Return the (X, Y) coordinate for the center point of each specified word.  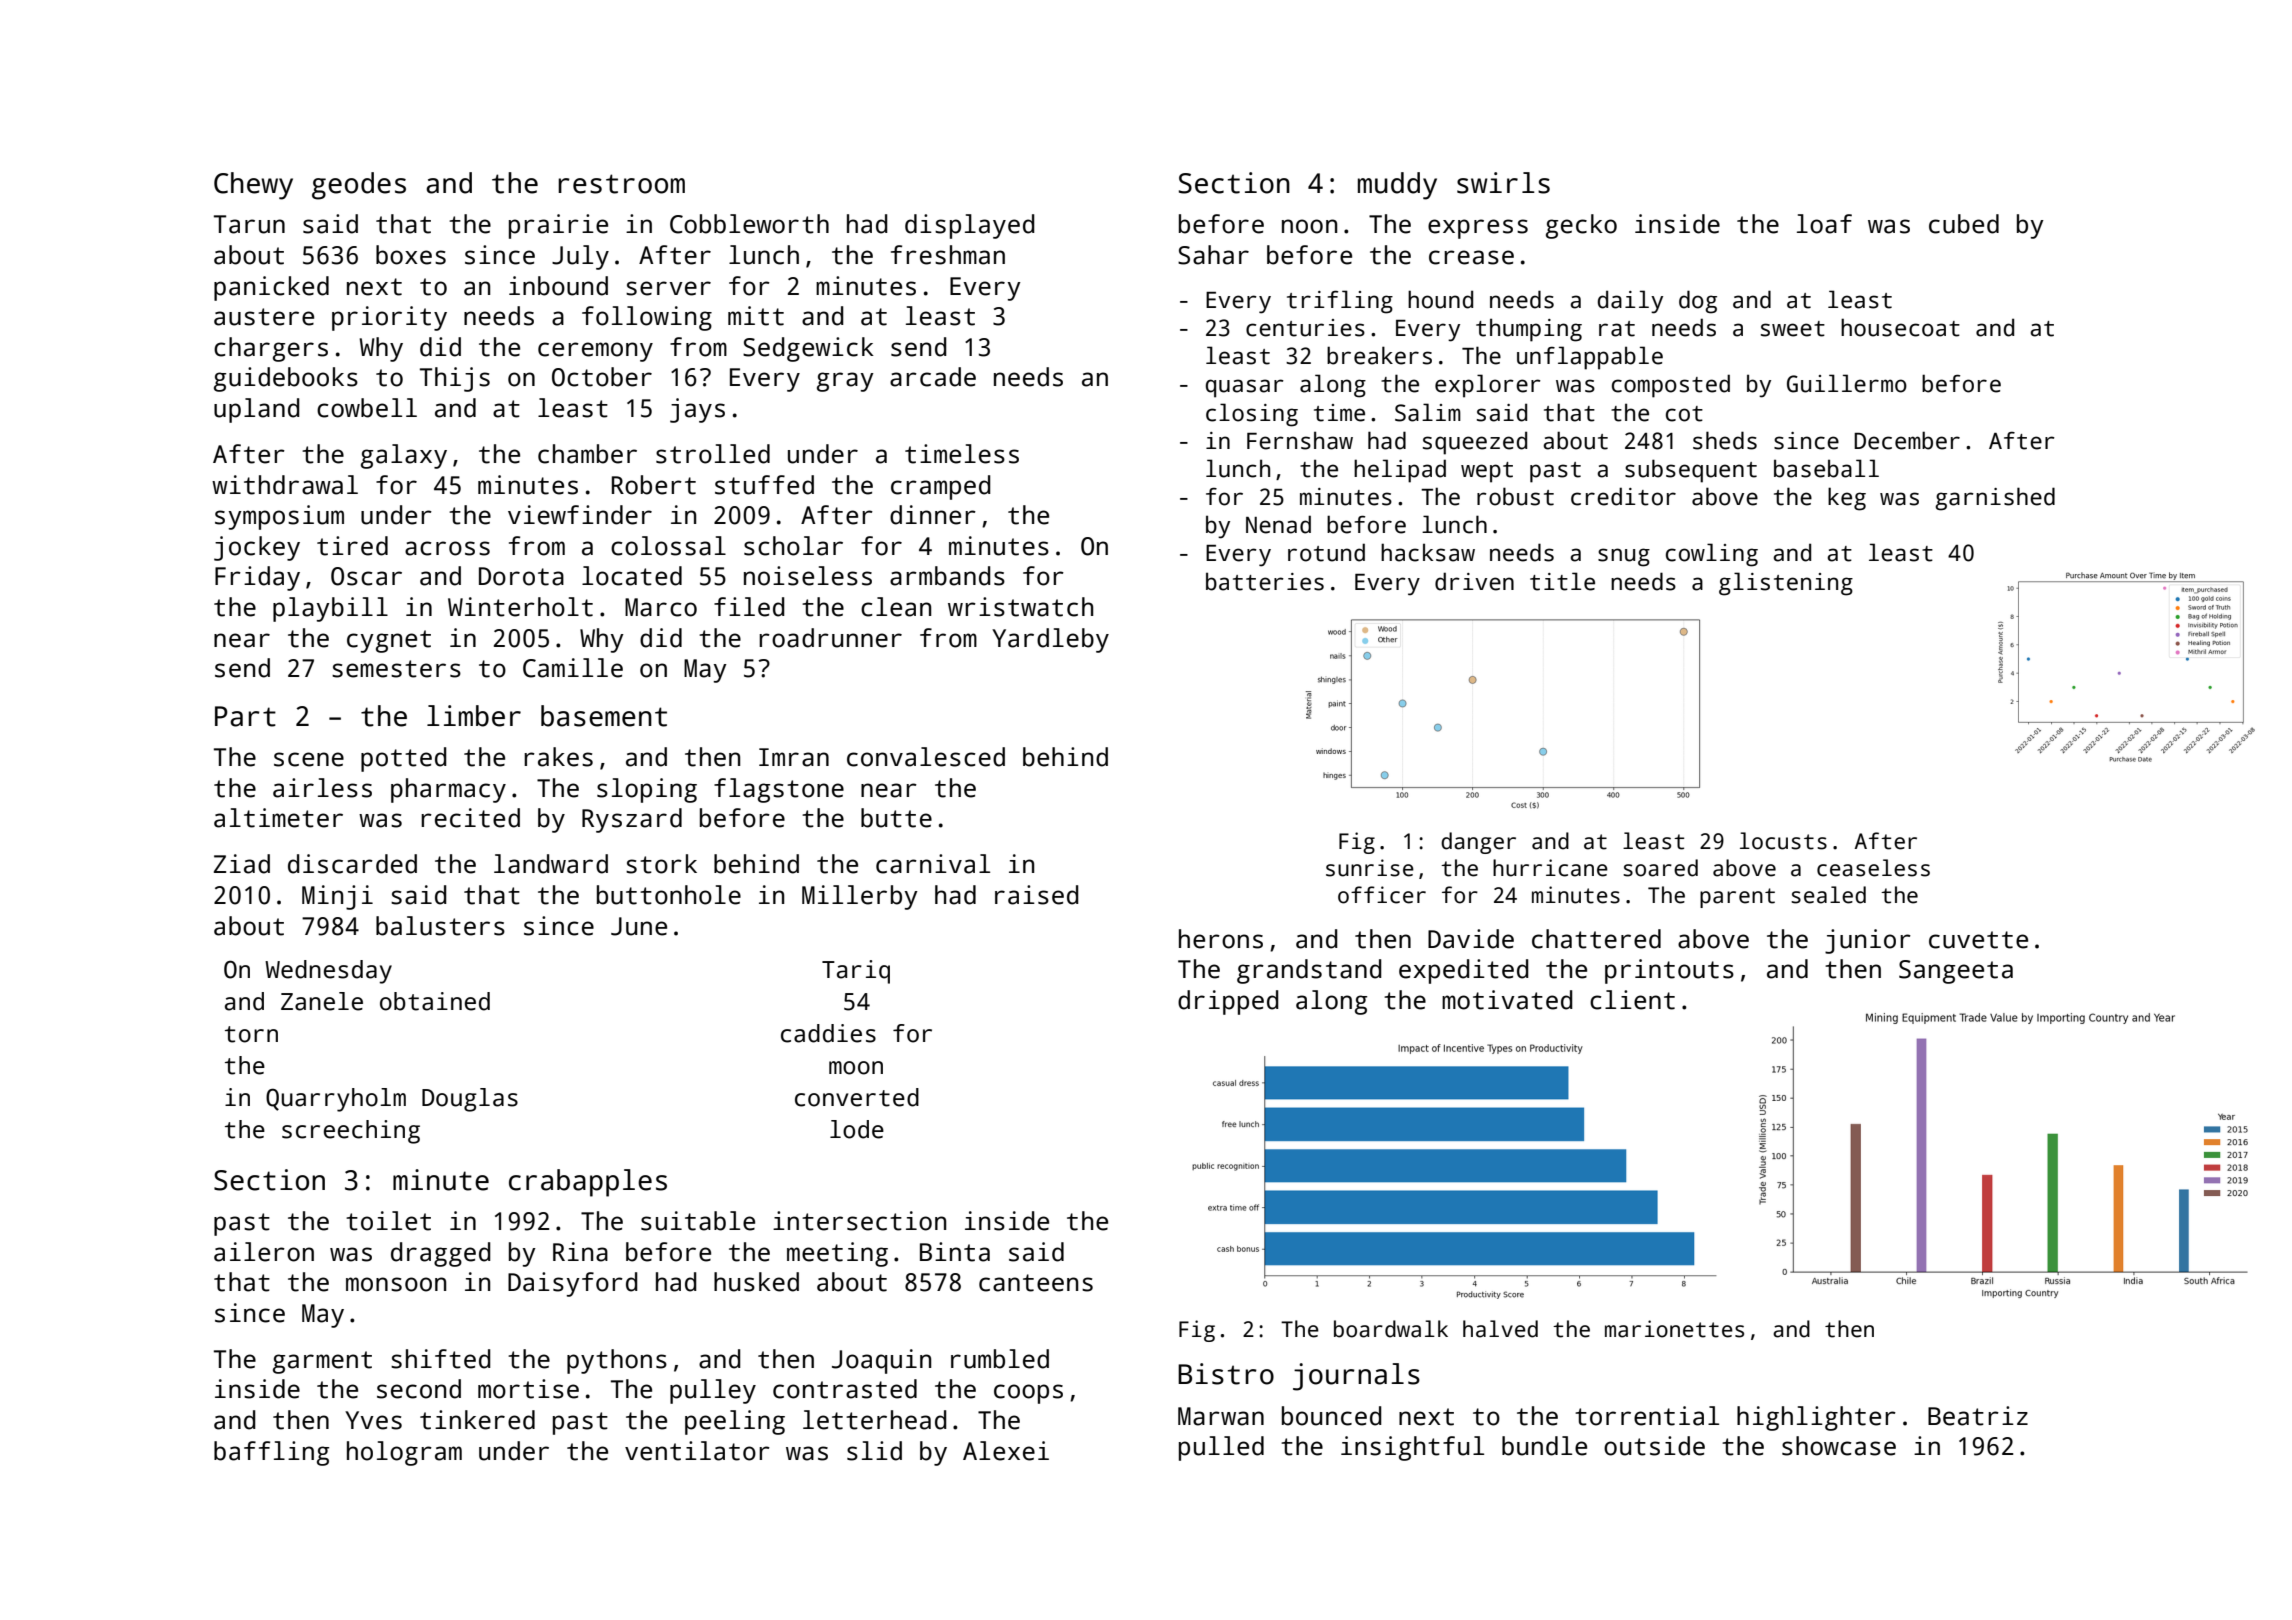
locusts (1783, 841)
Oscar (366, 576)
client (1632, 1000)
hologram (404, 1453)
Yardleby (1050, 640)
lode (857, 1129)
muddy (1397, 186)
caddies (828, 1033)
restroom (621, 184)
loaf (1824, 224)
